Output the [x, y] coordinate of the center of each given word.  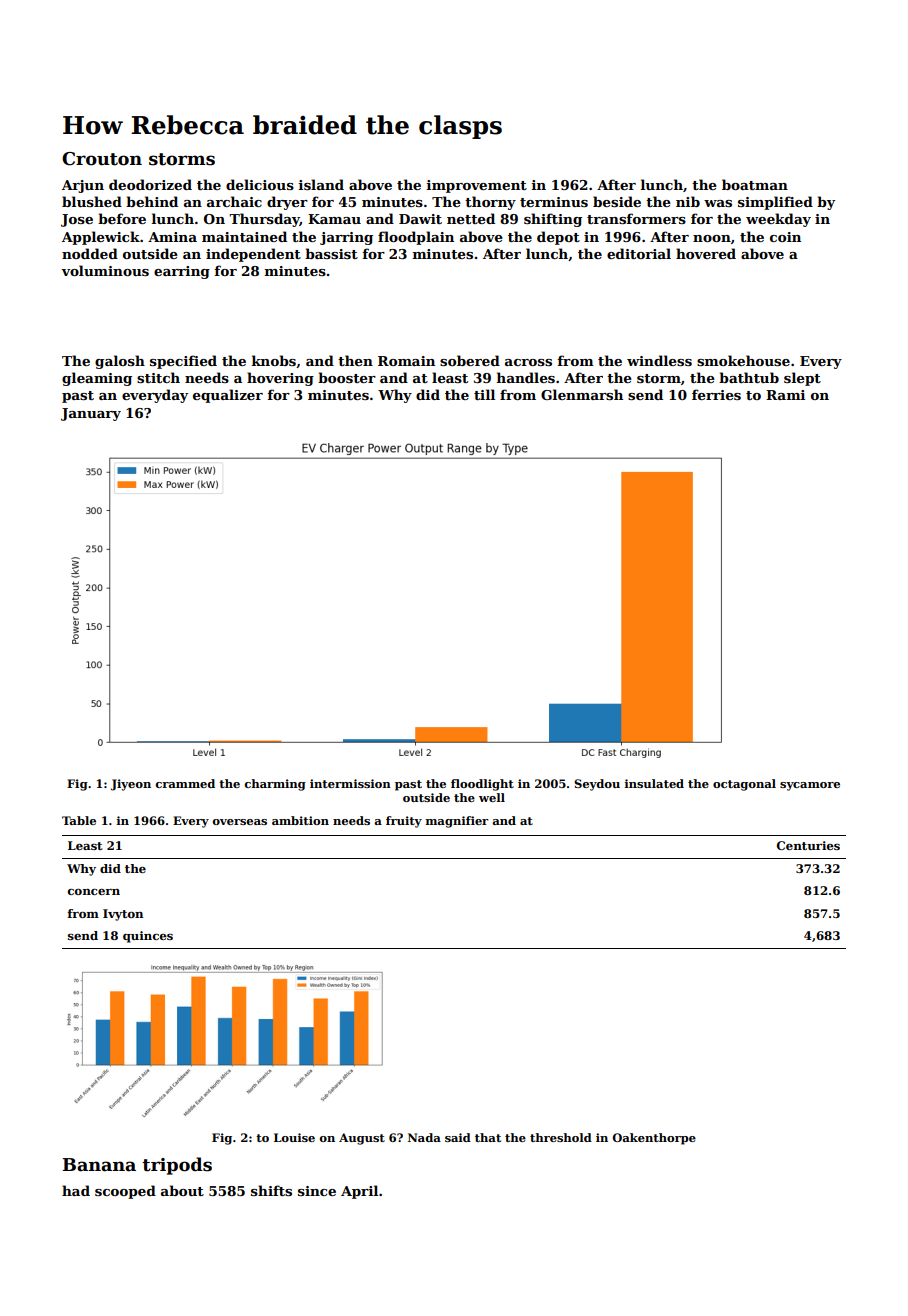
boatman [755, 184]
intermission [350, 783]
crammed [185, 783]
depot [558, 238]
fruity [404, 822]
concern [94, 892]
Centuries [808, 845]
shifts [271, 1190]
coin [785, 237]
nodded [90, 253]
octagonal [744, 785]
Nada [424, 1137]
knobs [274, 360]
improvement [477, 186]
